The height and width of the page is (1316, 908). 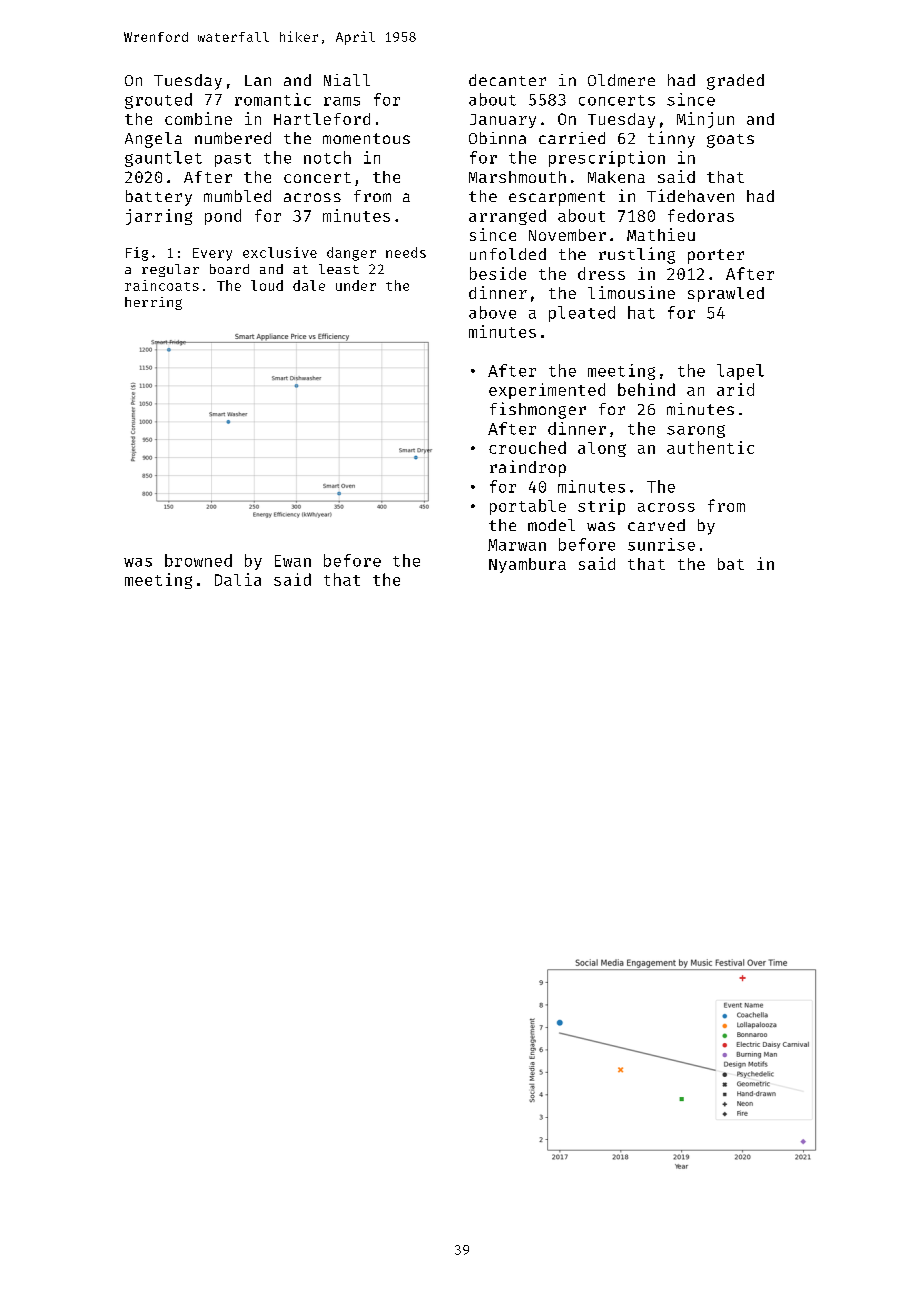 I want to click on Angela, so click(x=153, y=140).
